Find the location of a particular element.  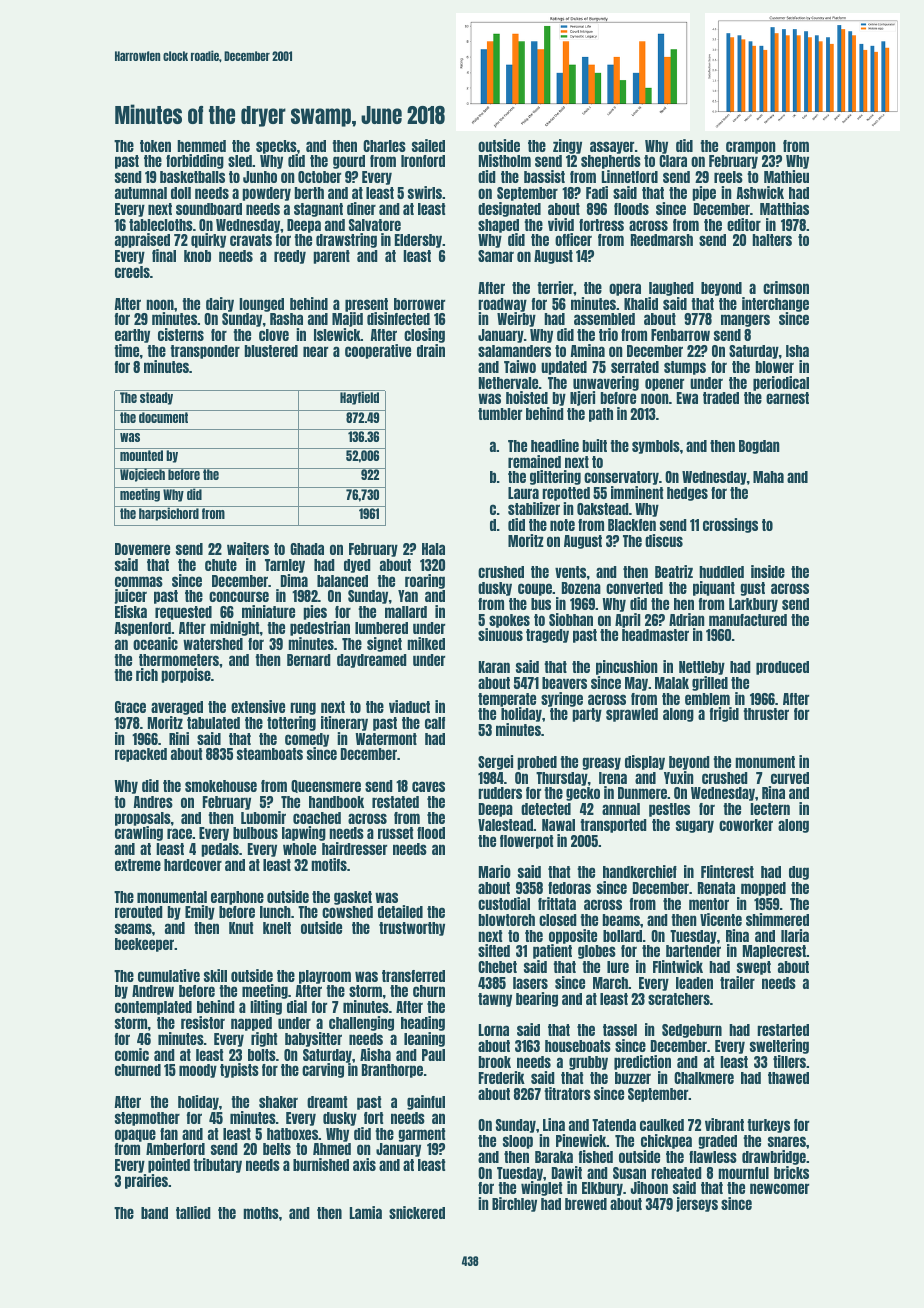

tumbler is located at coordinates (500, 414).
